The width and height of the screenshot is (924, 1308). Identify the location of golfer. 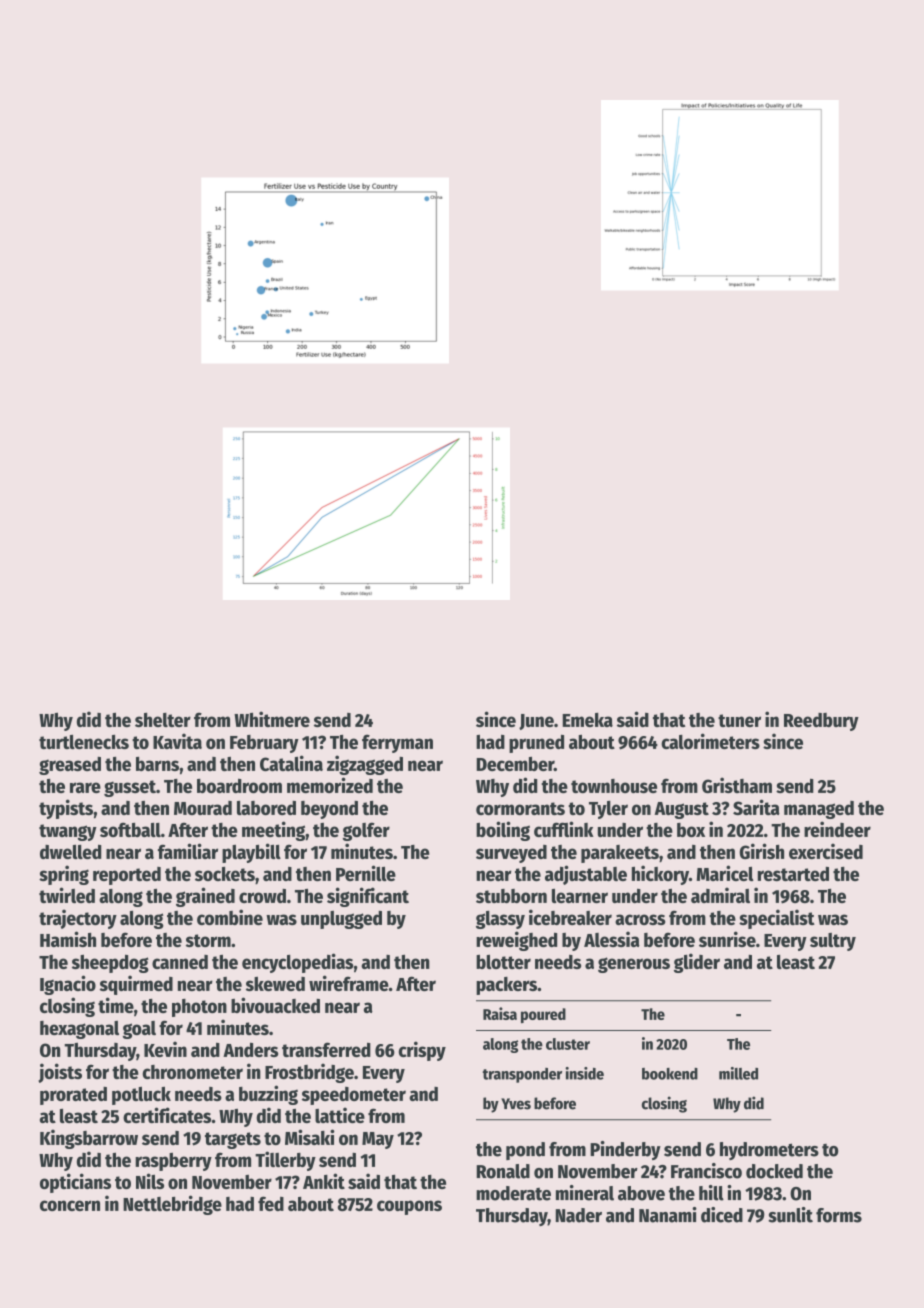
(366, 831).
